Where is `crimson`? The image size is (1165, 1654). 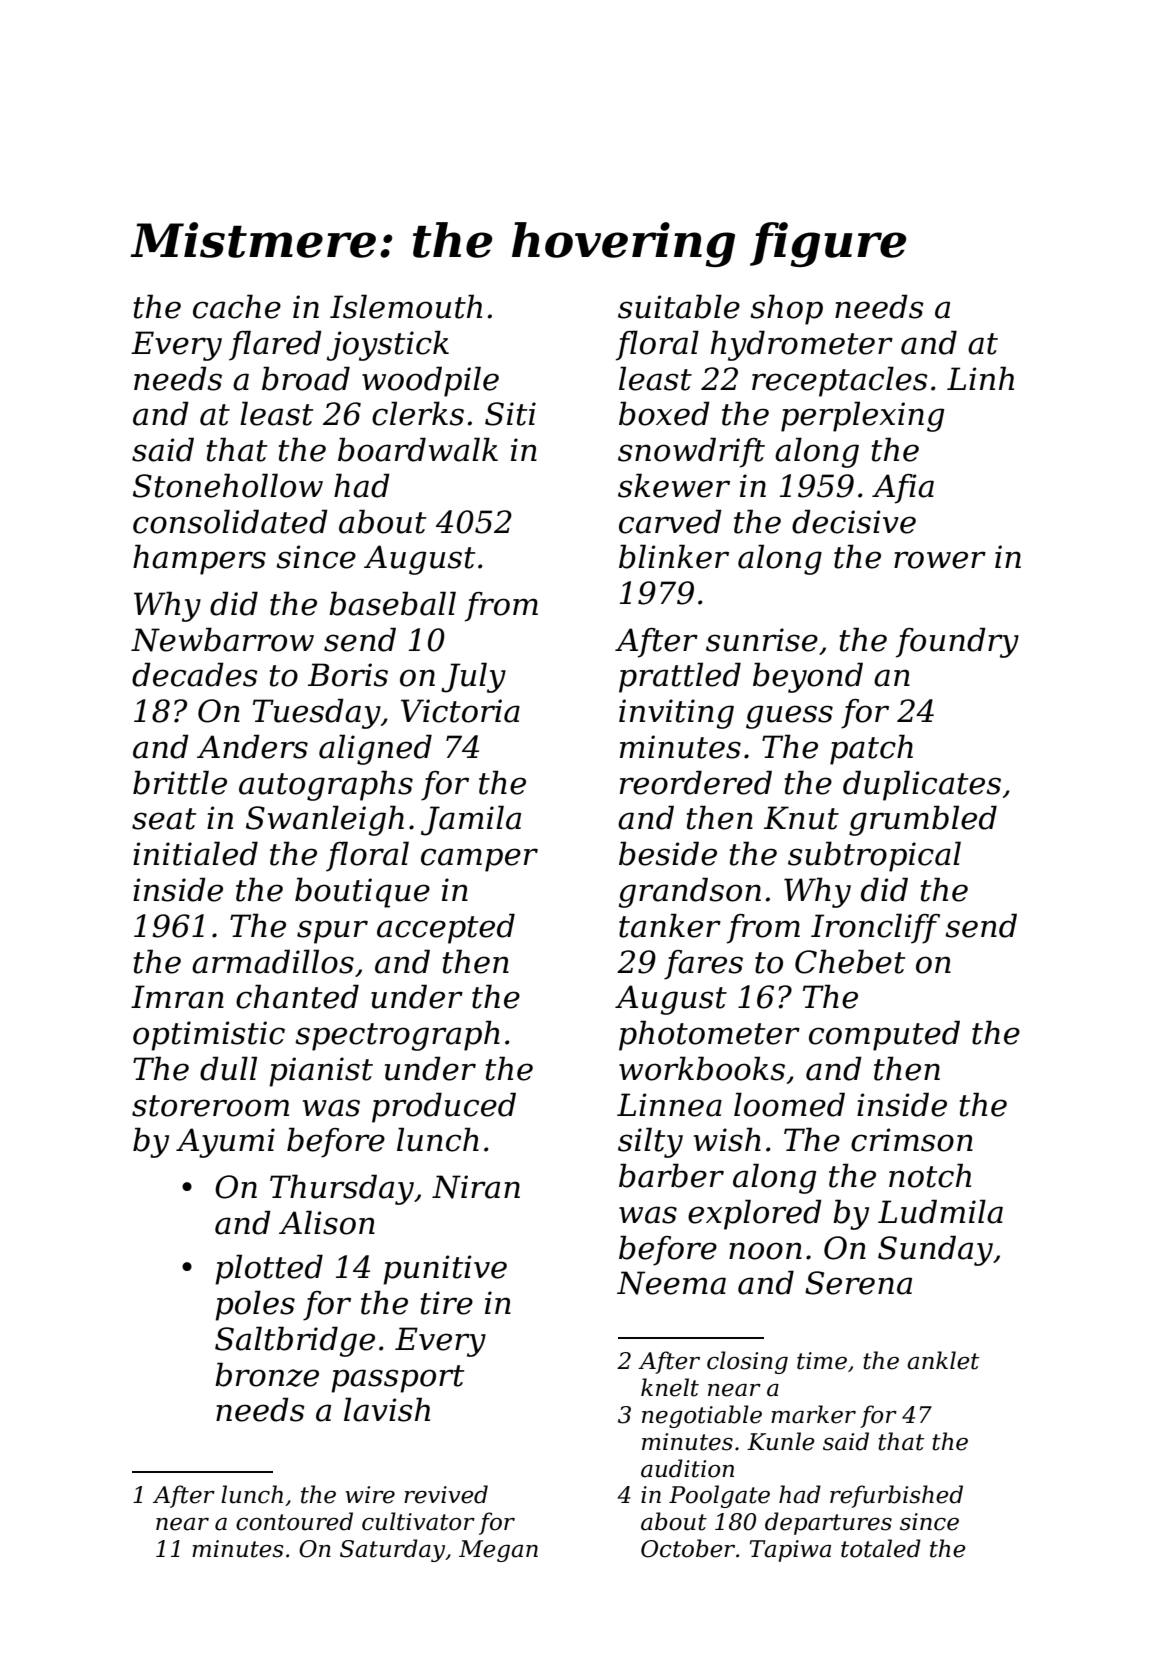 crimson is located at coordinates (912, 1140).
